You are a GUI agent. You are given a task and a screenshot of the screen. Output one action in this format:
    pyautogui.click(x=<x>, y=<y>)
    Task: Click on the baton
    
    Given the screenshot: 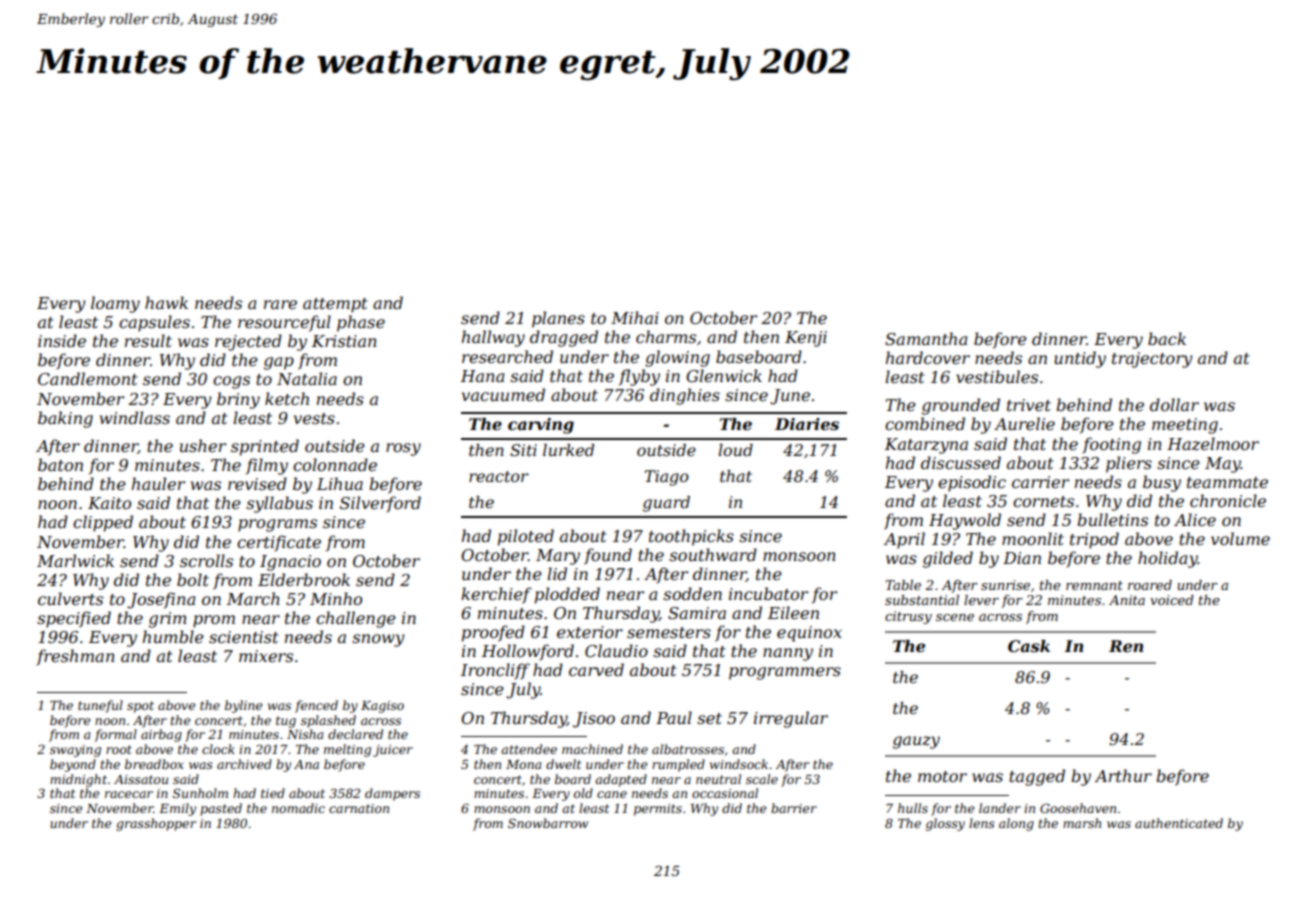 What is the action you would take?
    pyautogui.click(x=60, y=464)
